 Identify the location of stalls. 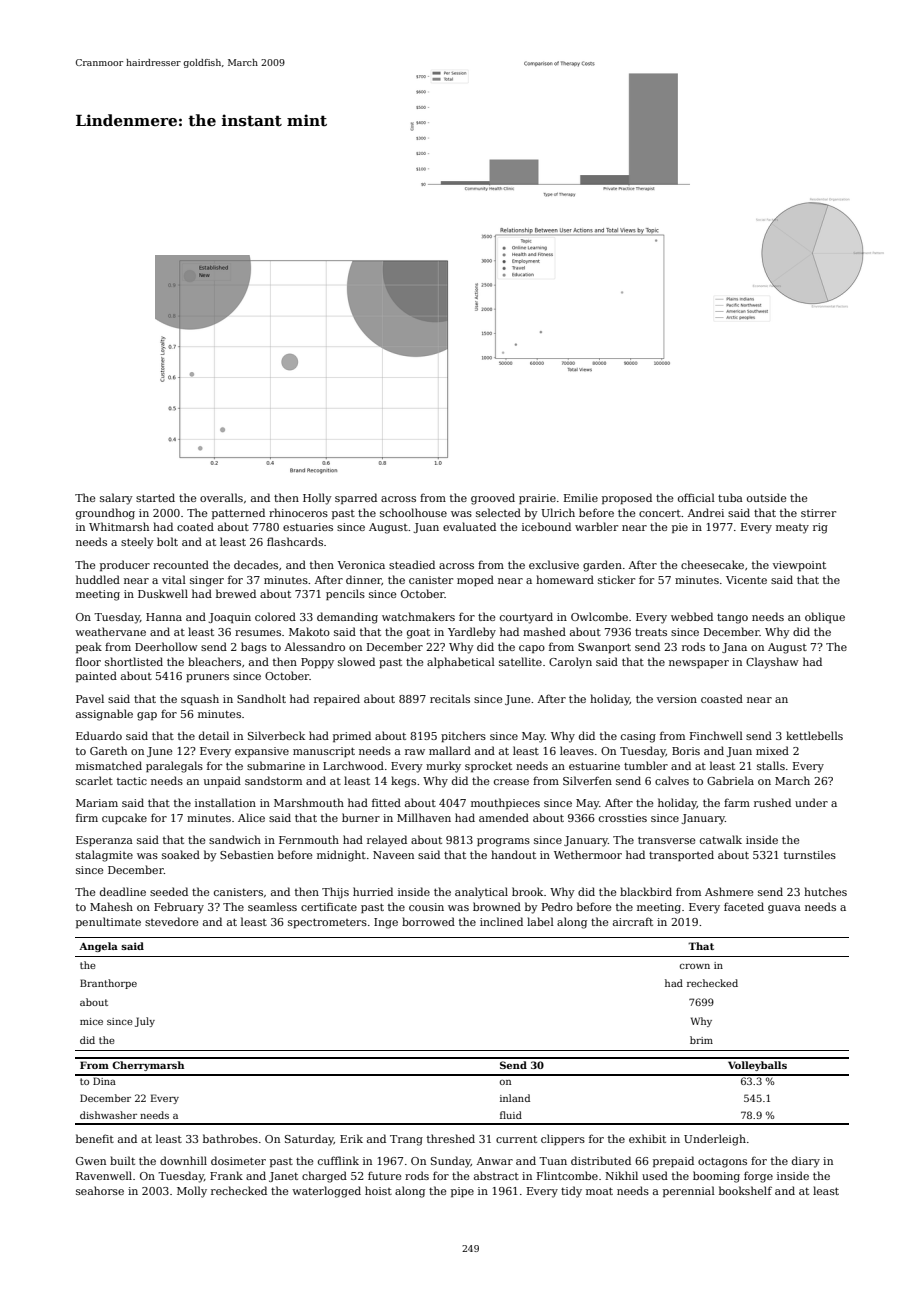
(771, 765).
